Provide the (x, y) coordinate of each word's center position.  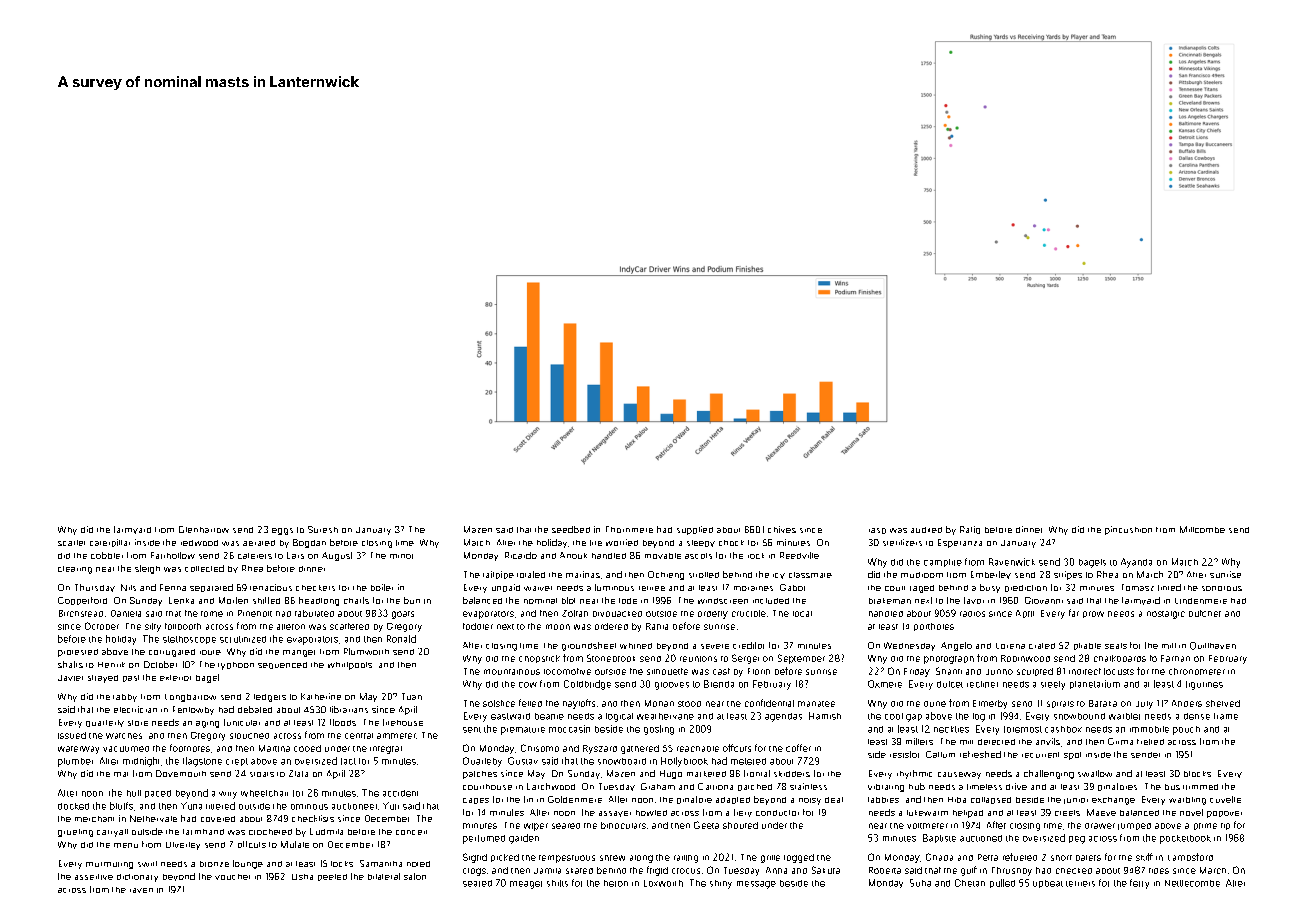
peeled (332, 877)
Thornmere (629, 529)
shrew (612, 858)
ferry (1139, 884)
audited (926, 530)
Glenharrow (204, 529)
